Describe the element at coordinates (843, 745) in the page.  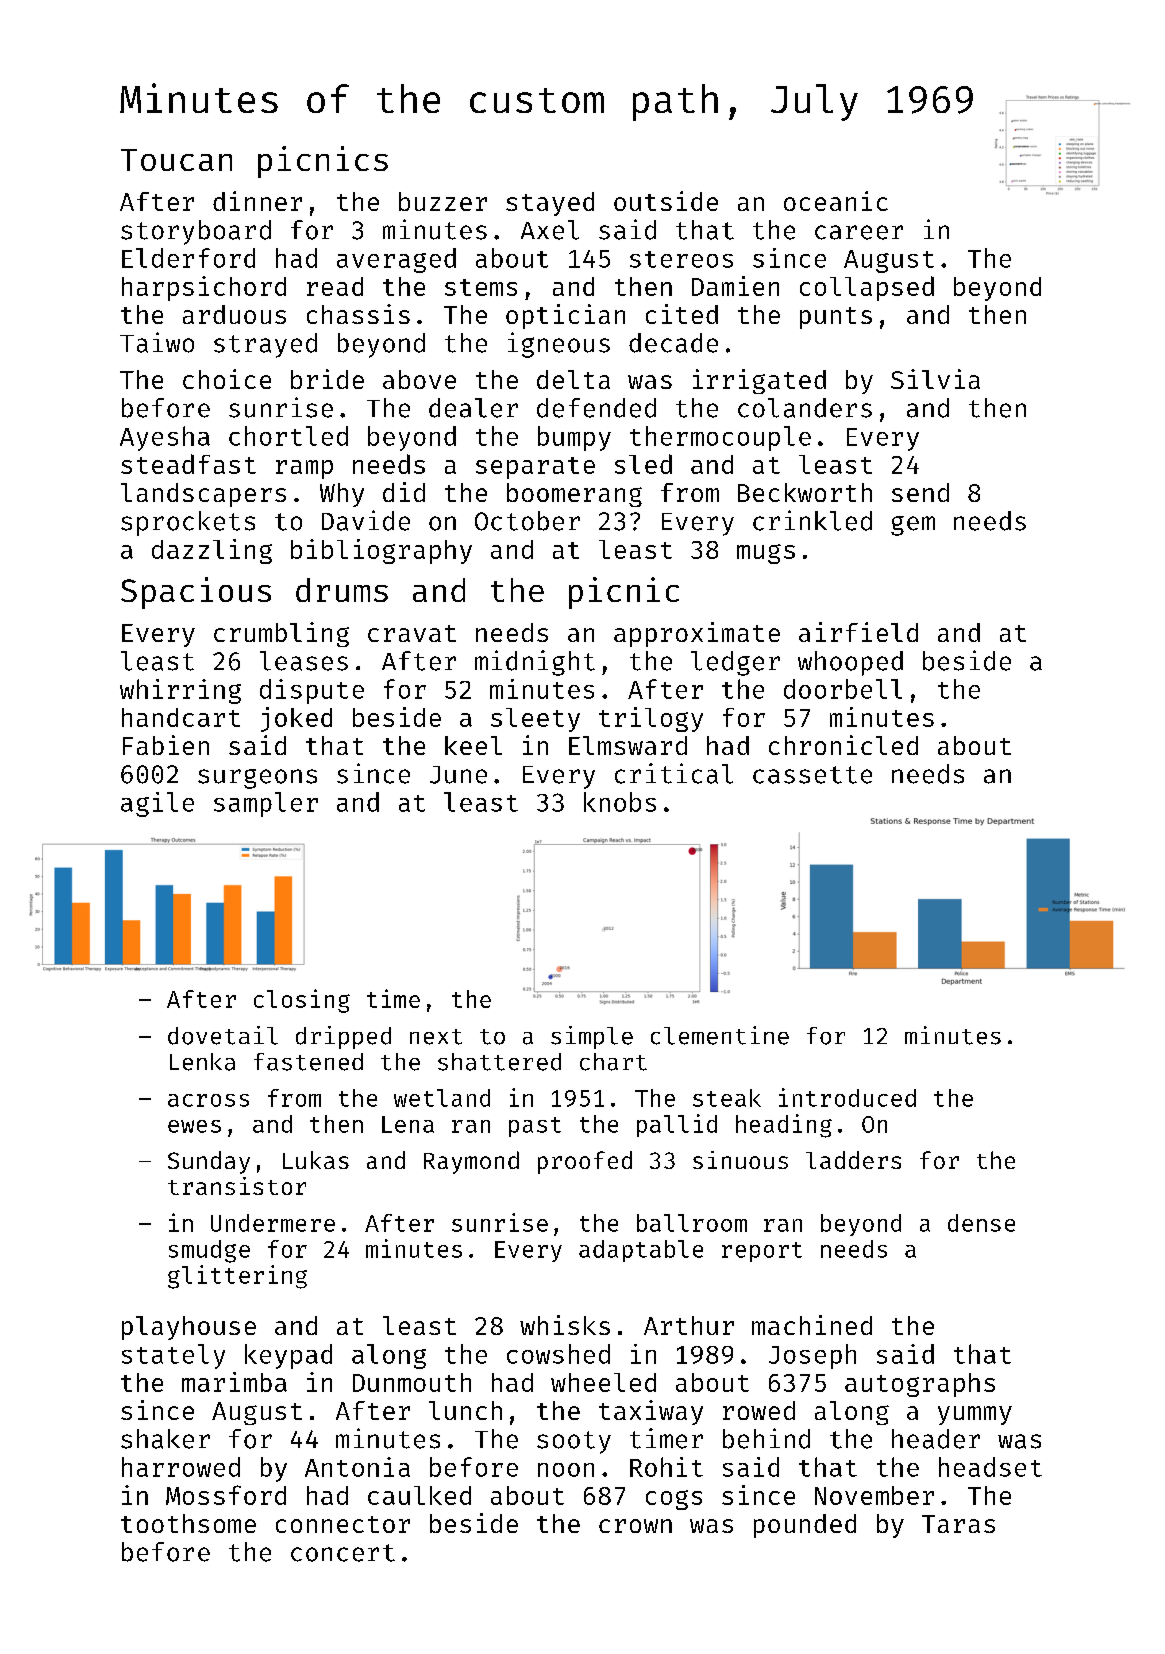
I see `chronicled` at that location.
